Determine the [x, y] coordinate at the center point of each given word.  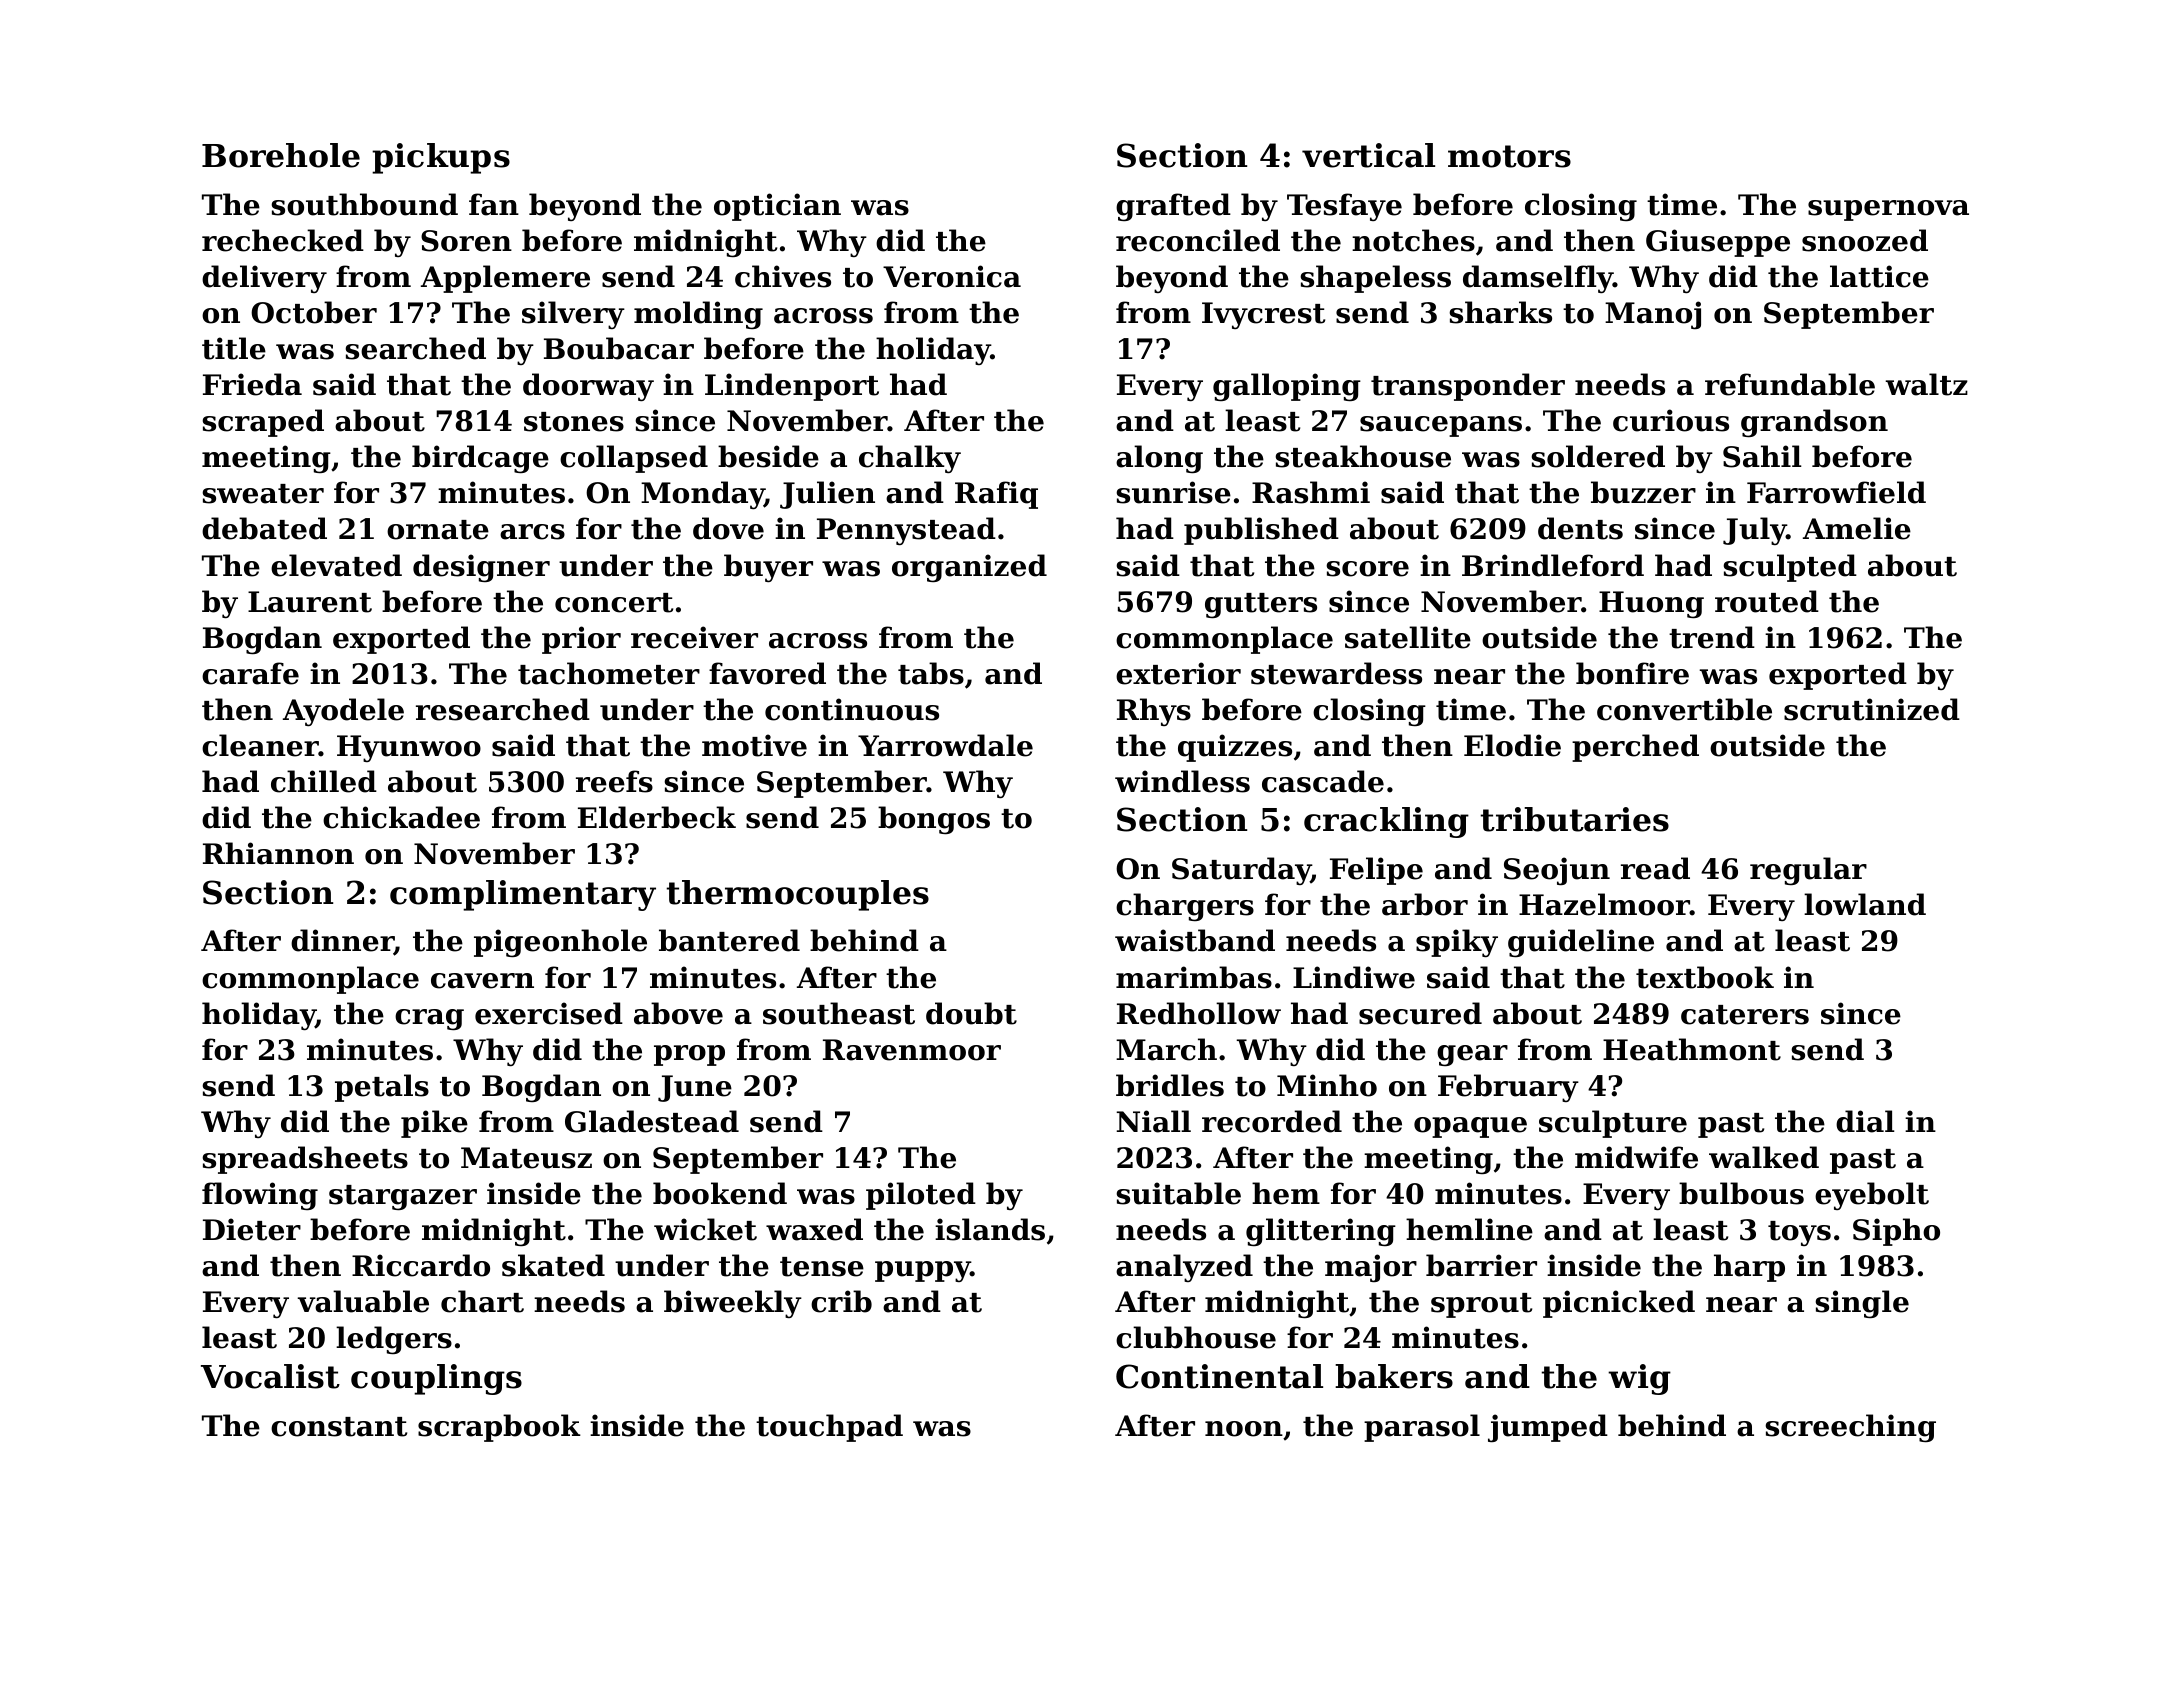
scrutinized [1872, 709]
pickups [441, 158]
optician [777, 207]
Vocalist [270, 1376]
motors [1509, 156]
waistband [1195, 940]
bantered [729, 940]
